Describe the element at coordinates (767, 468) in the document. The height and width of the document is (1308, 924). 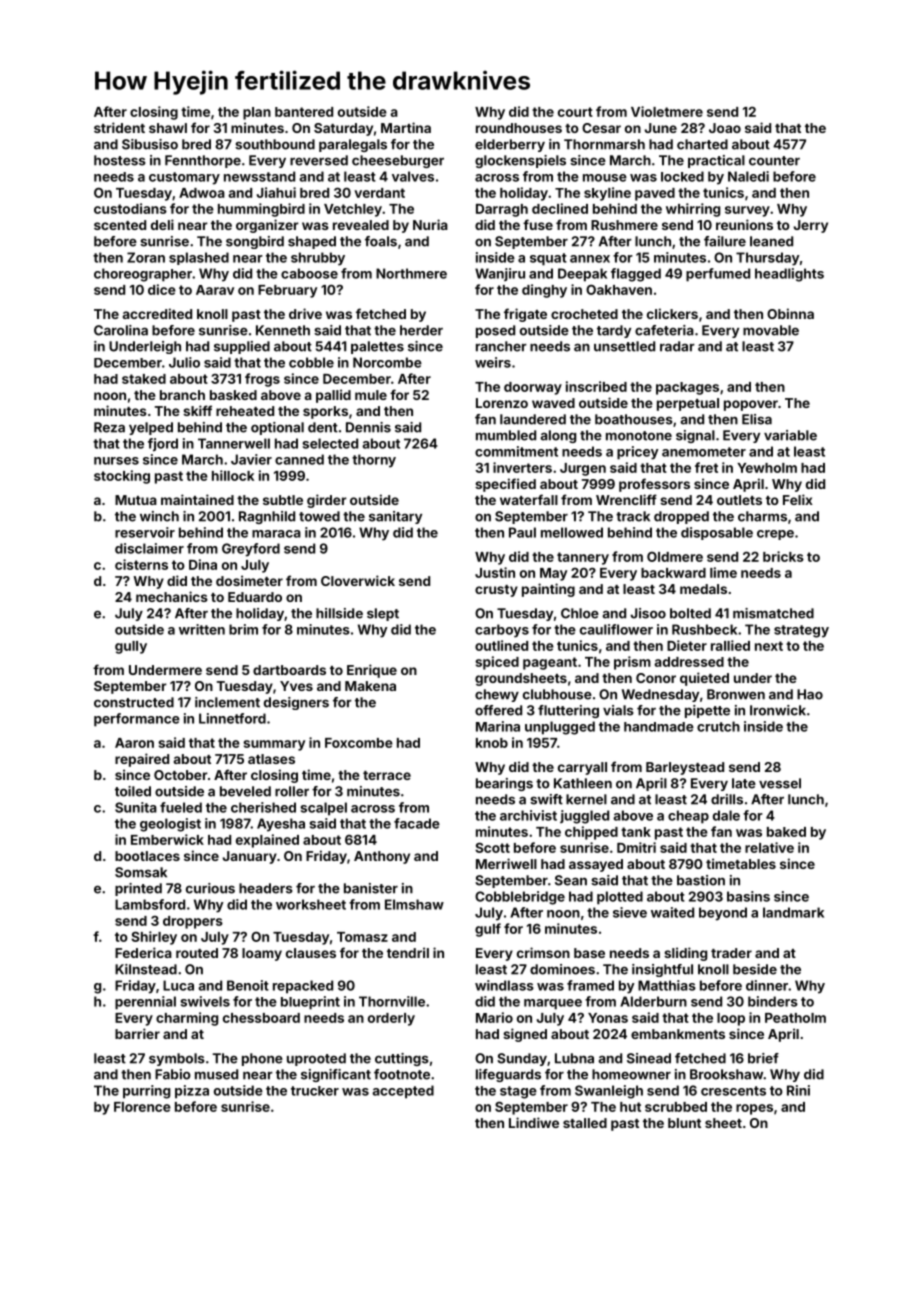
I see `Yewholm` at that location.
